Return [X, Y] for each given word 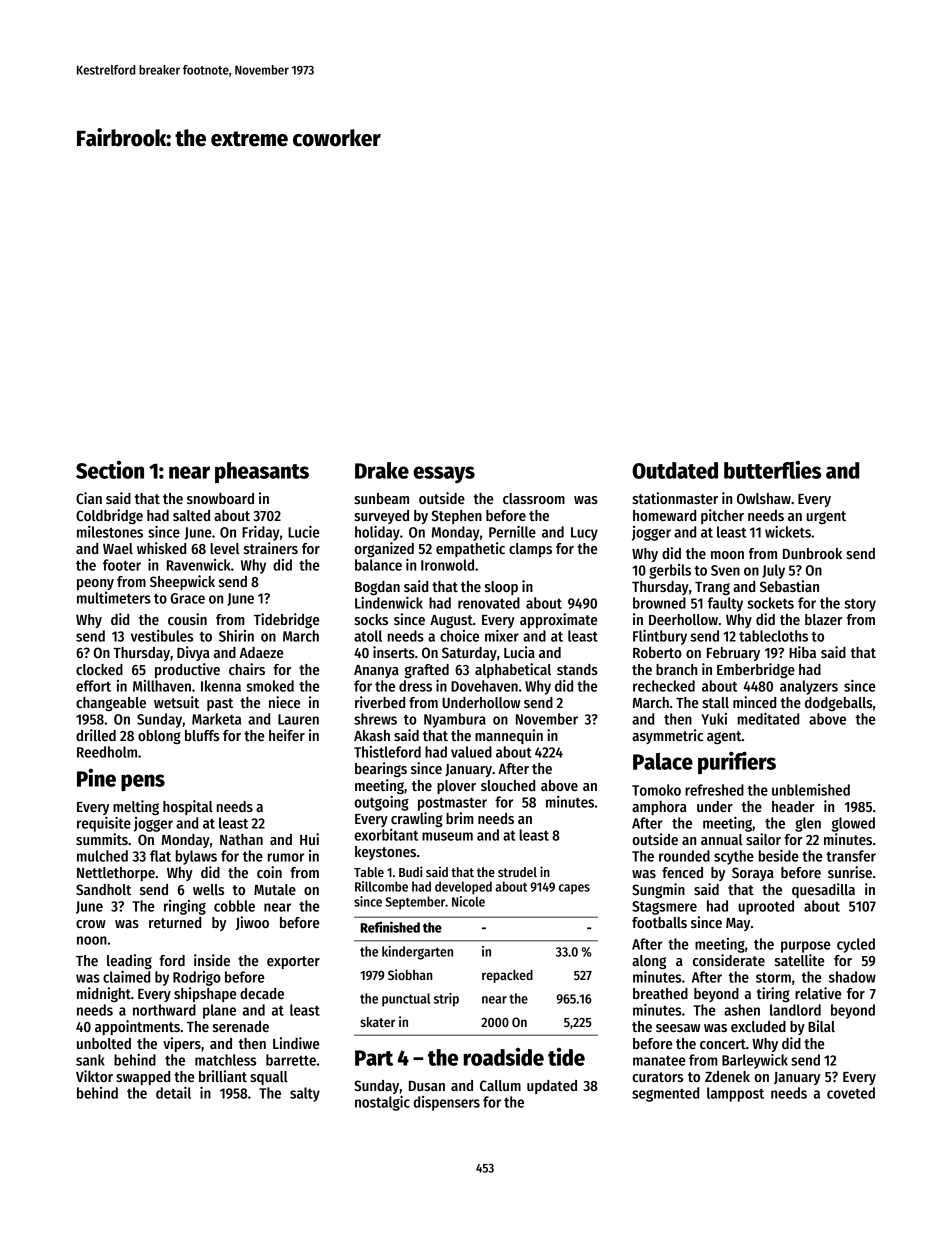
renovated [489, 603]
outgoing [381, 803]
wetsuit [176, 702]
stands [577, 669]
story [860, 605]
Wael [118, 548]
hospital [188, 807]
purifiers [737, 763]
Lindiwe [296, 1043]
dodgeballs [838, 704]
